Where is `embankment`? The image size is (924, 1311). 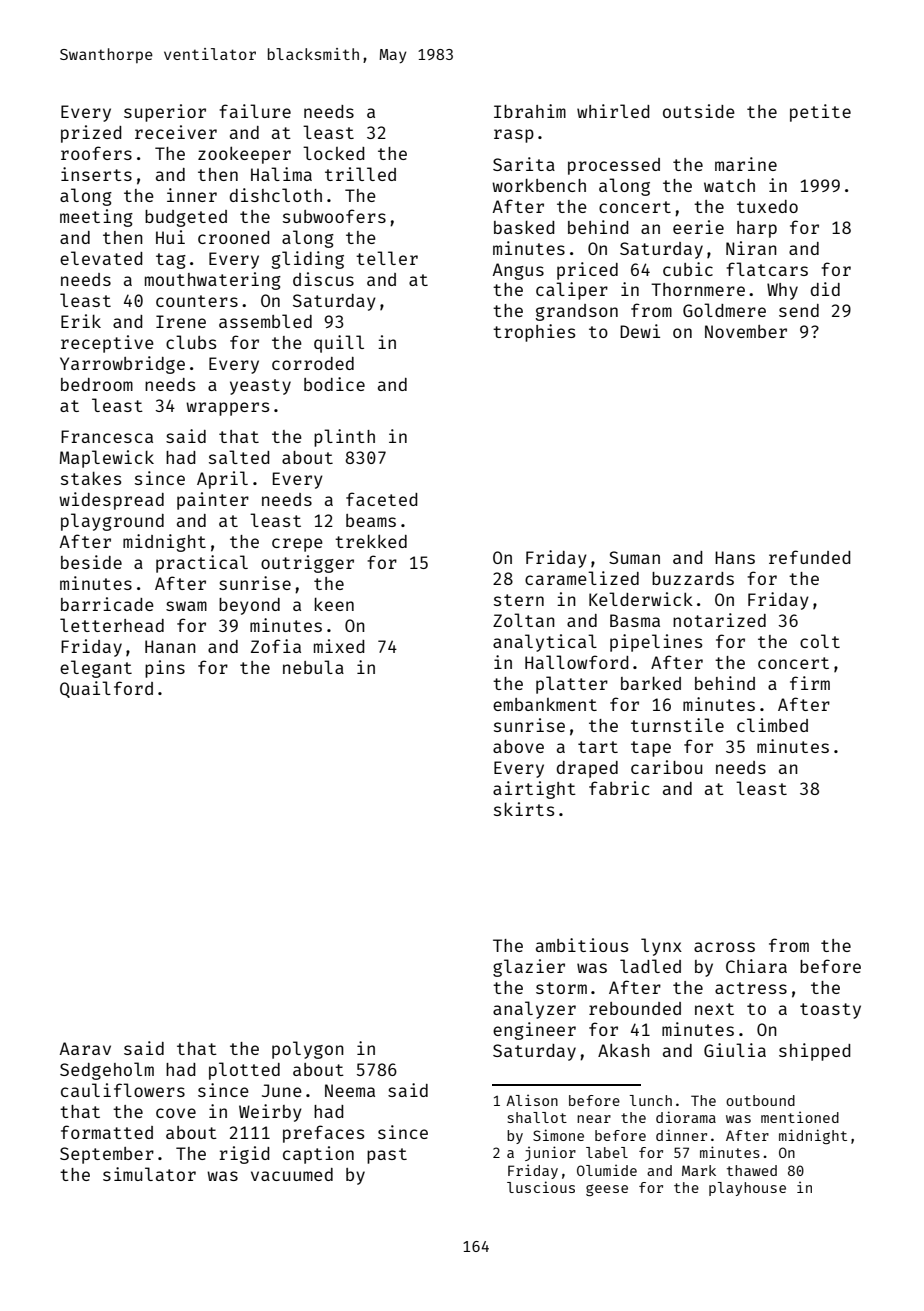
embankment is located at coordinates (545, 704).
